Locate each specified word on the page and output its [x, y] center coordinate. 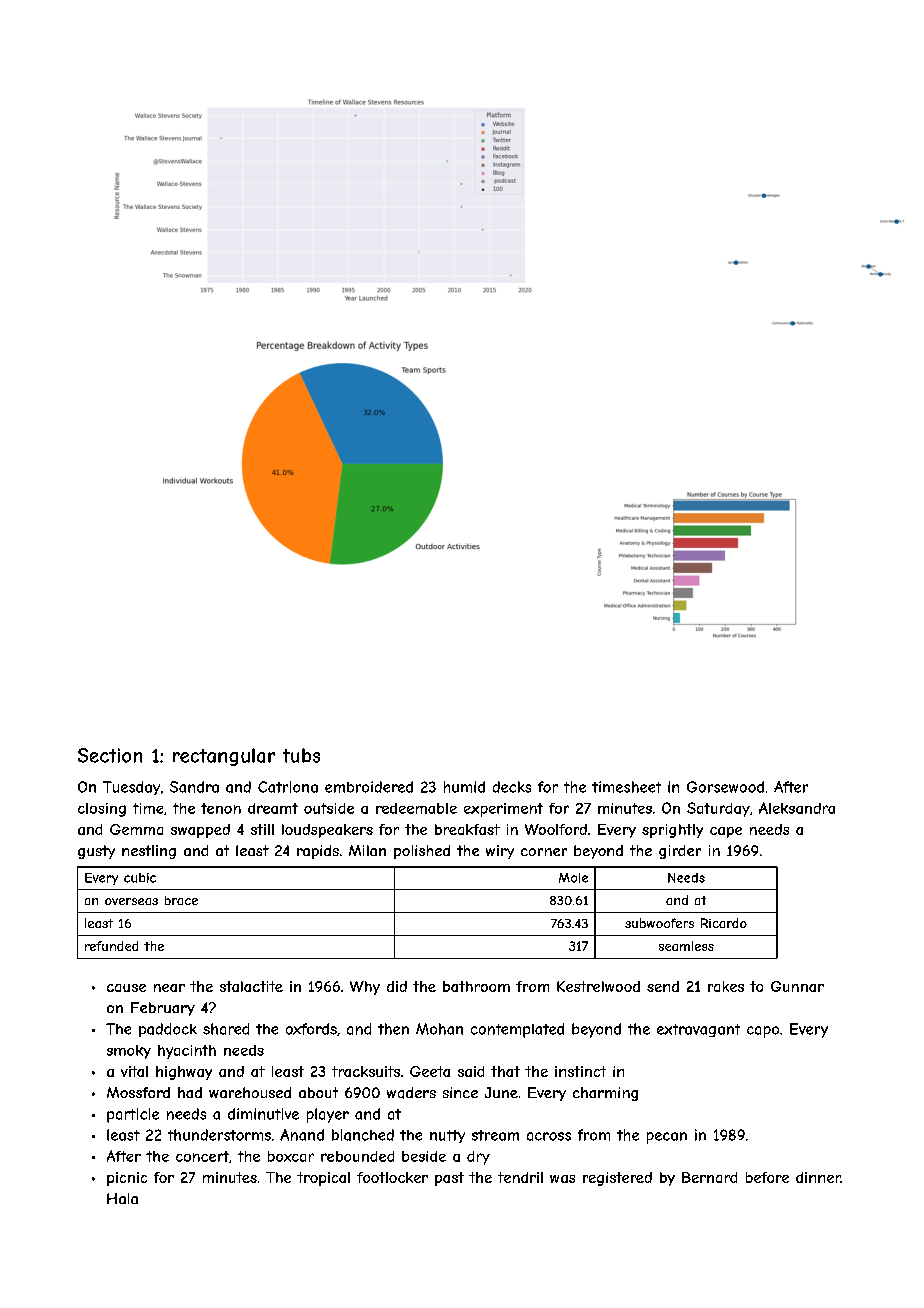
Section [110, 755]
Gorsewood [725, 787]
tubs [301, 755]
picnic [127, 1179]
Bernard [709, 1177]
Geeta [430, 1071]
